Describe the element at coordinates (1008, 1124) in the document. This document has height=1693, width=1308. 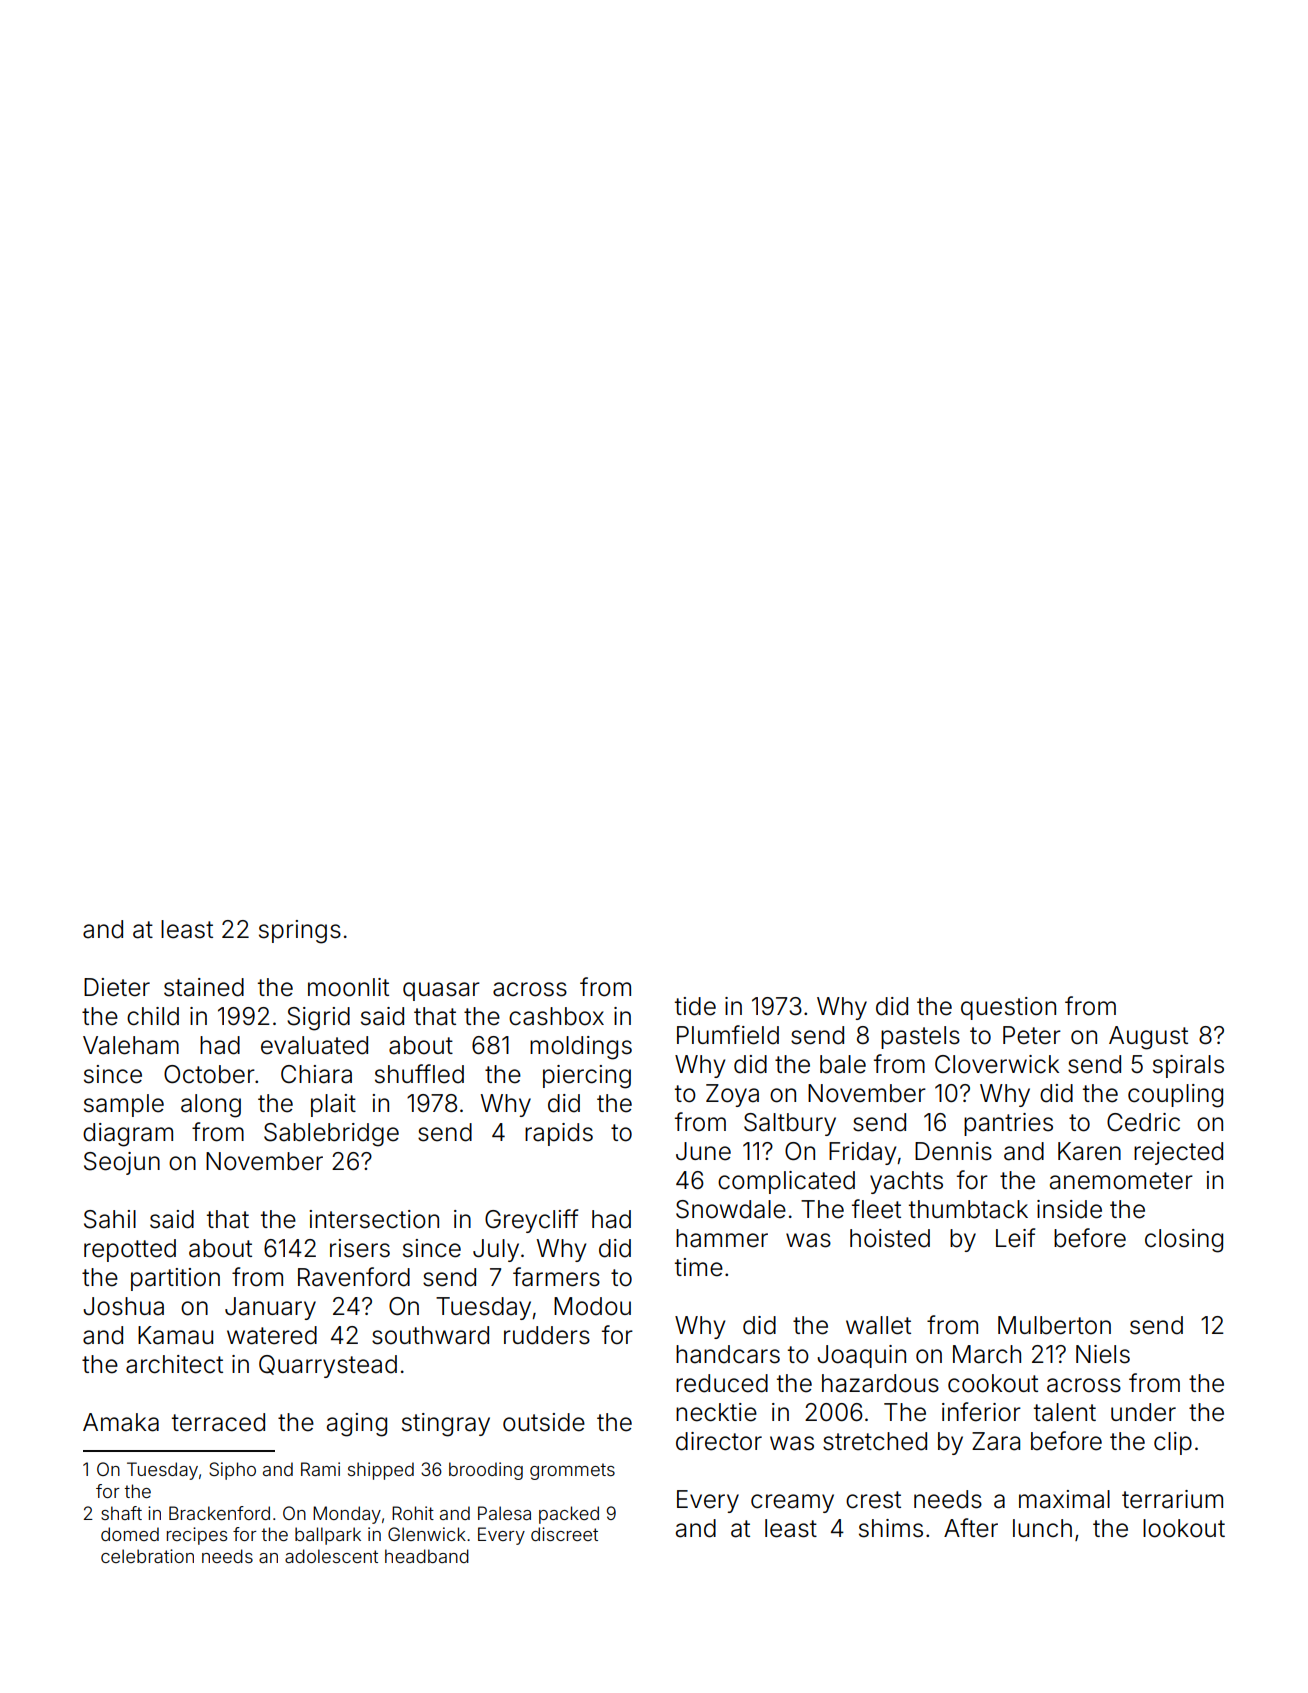
I see `pantries` at that location.
